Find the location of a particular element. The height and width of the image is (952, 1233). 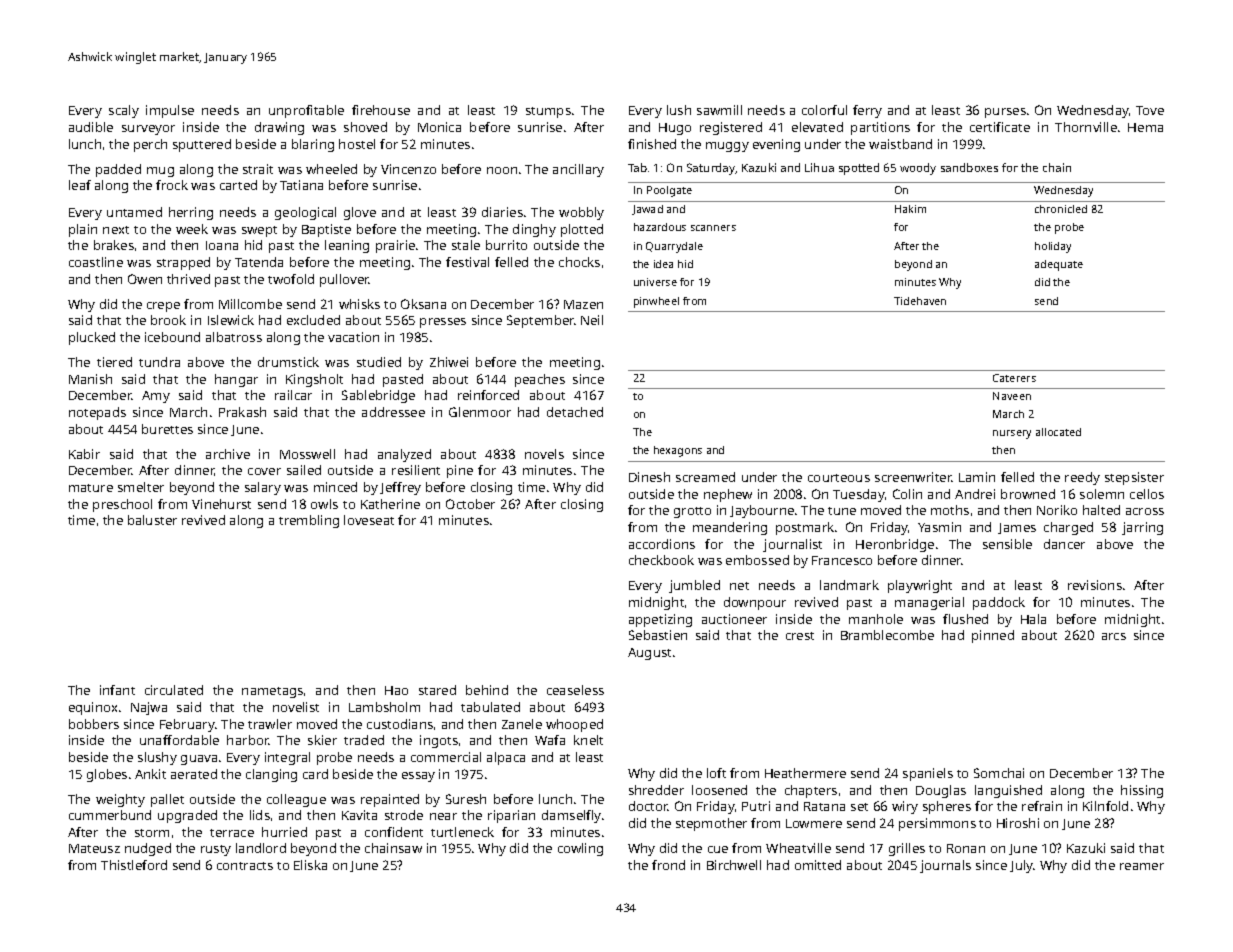

unprofitable is located at coordinates (306, 111).
